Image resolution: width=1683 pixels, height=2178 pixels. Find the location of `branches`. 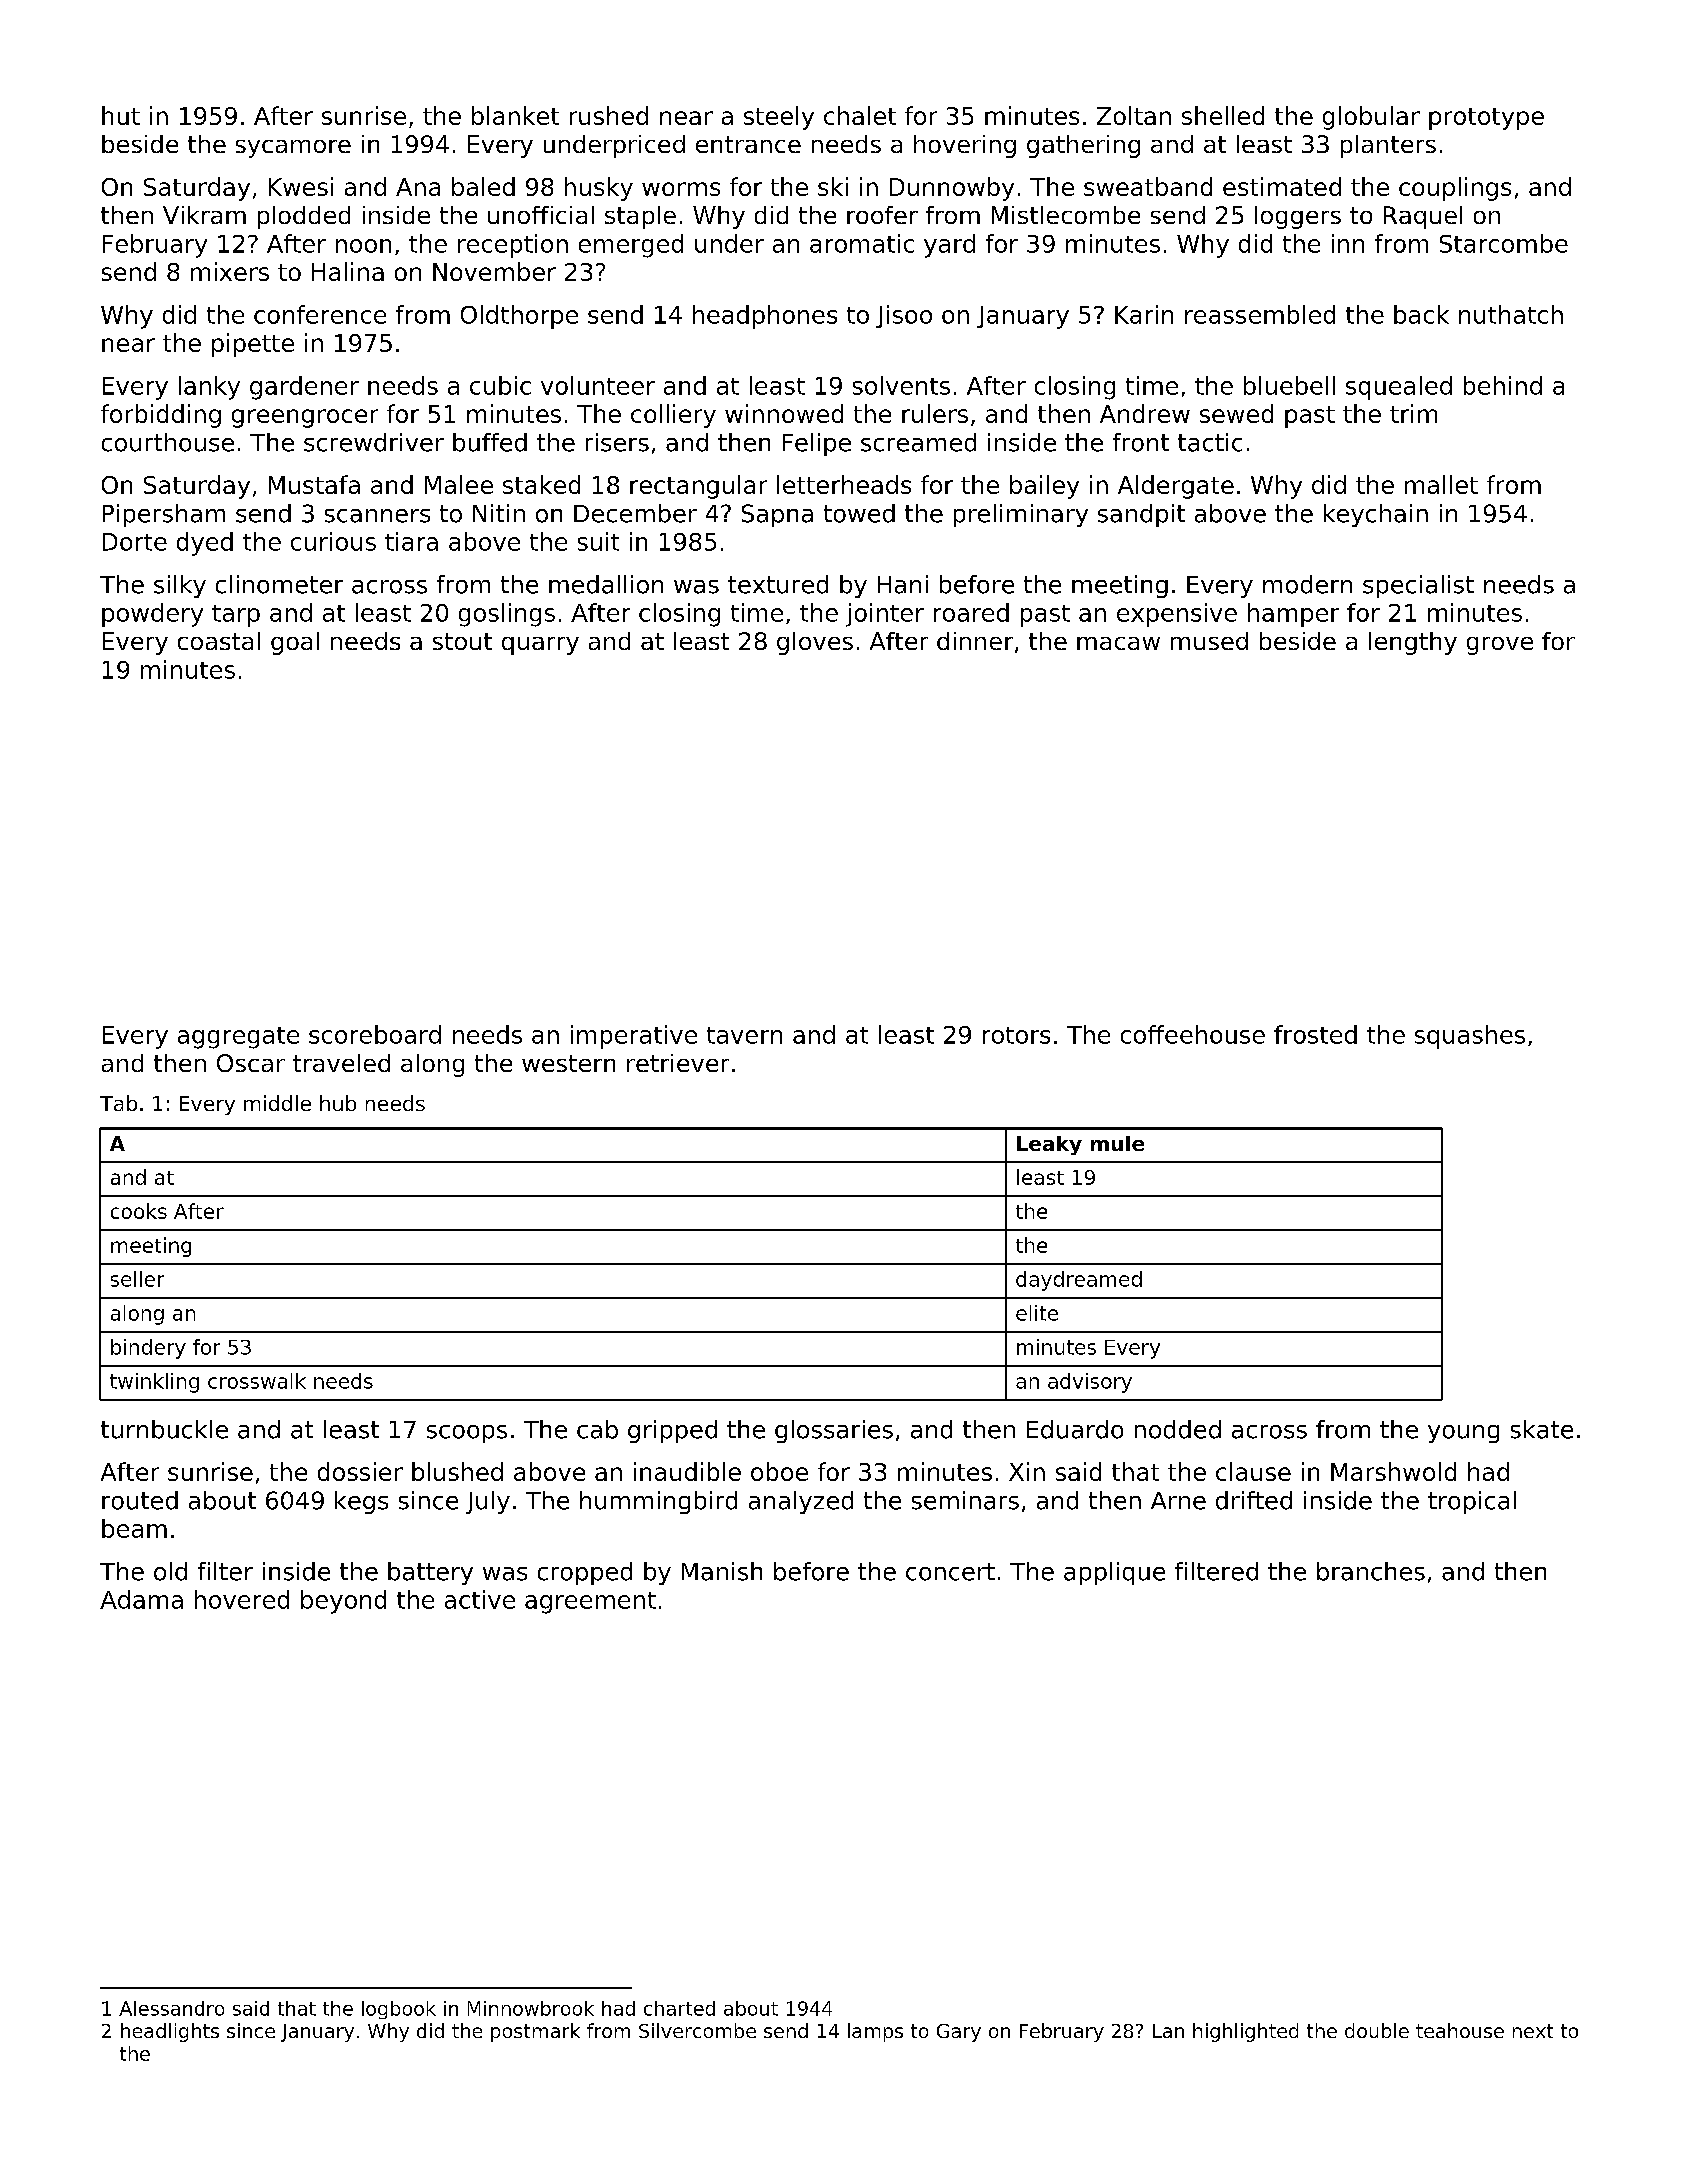

branches is located at coordinates (1371, 1571).
